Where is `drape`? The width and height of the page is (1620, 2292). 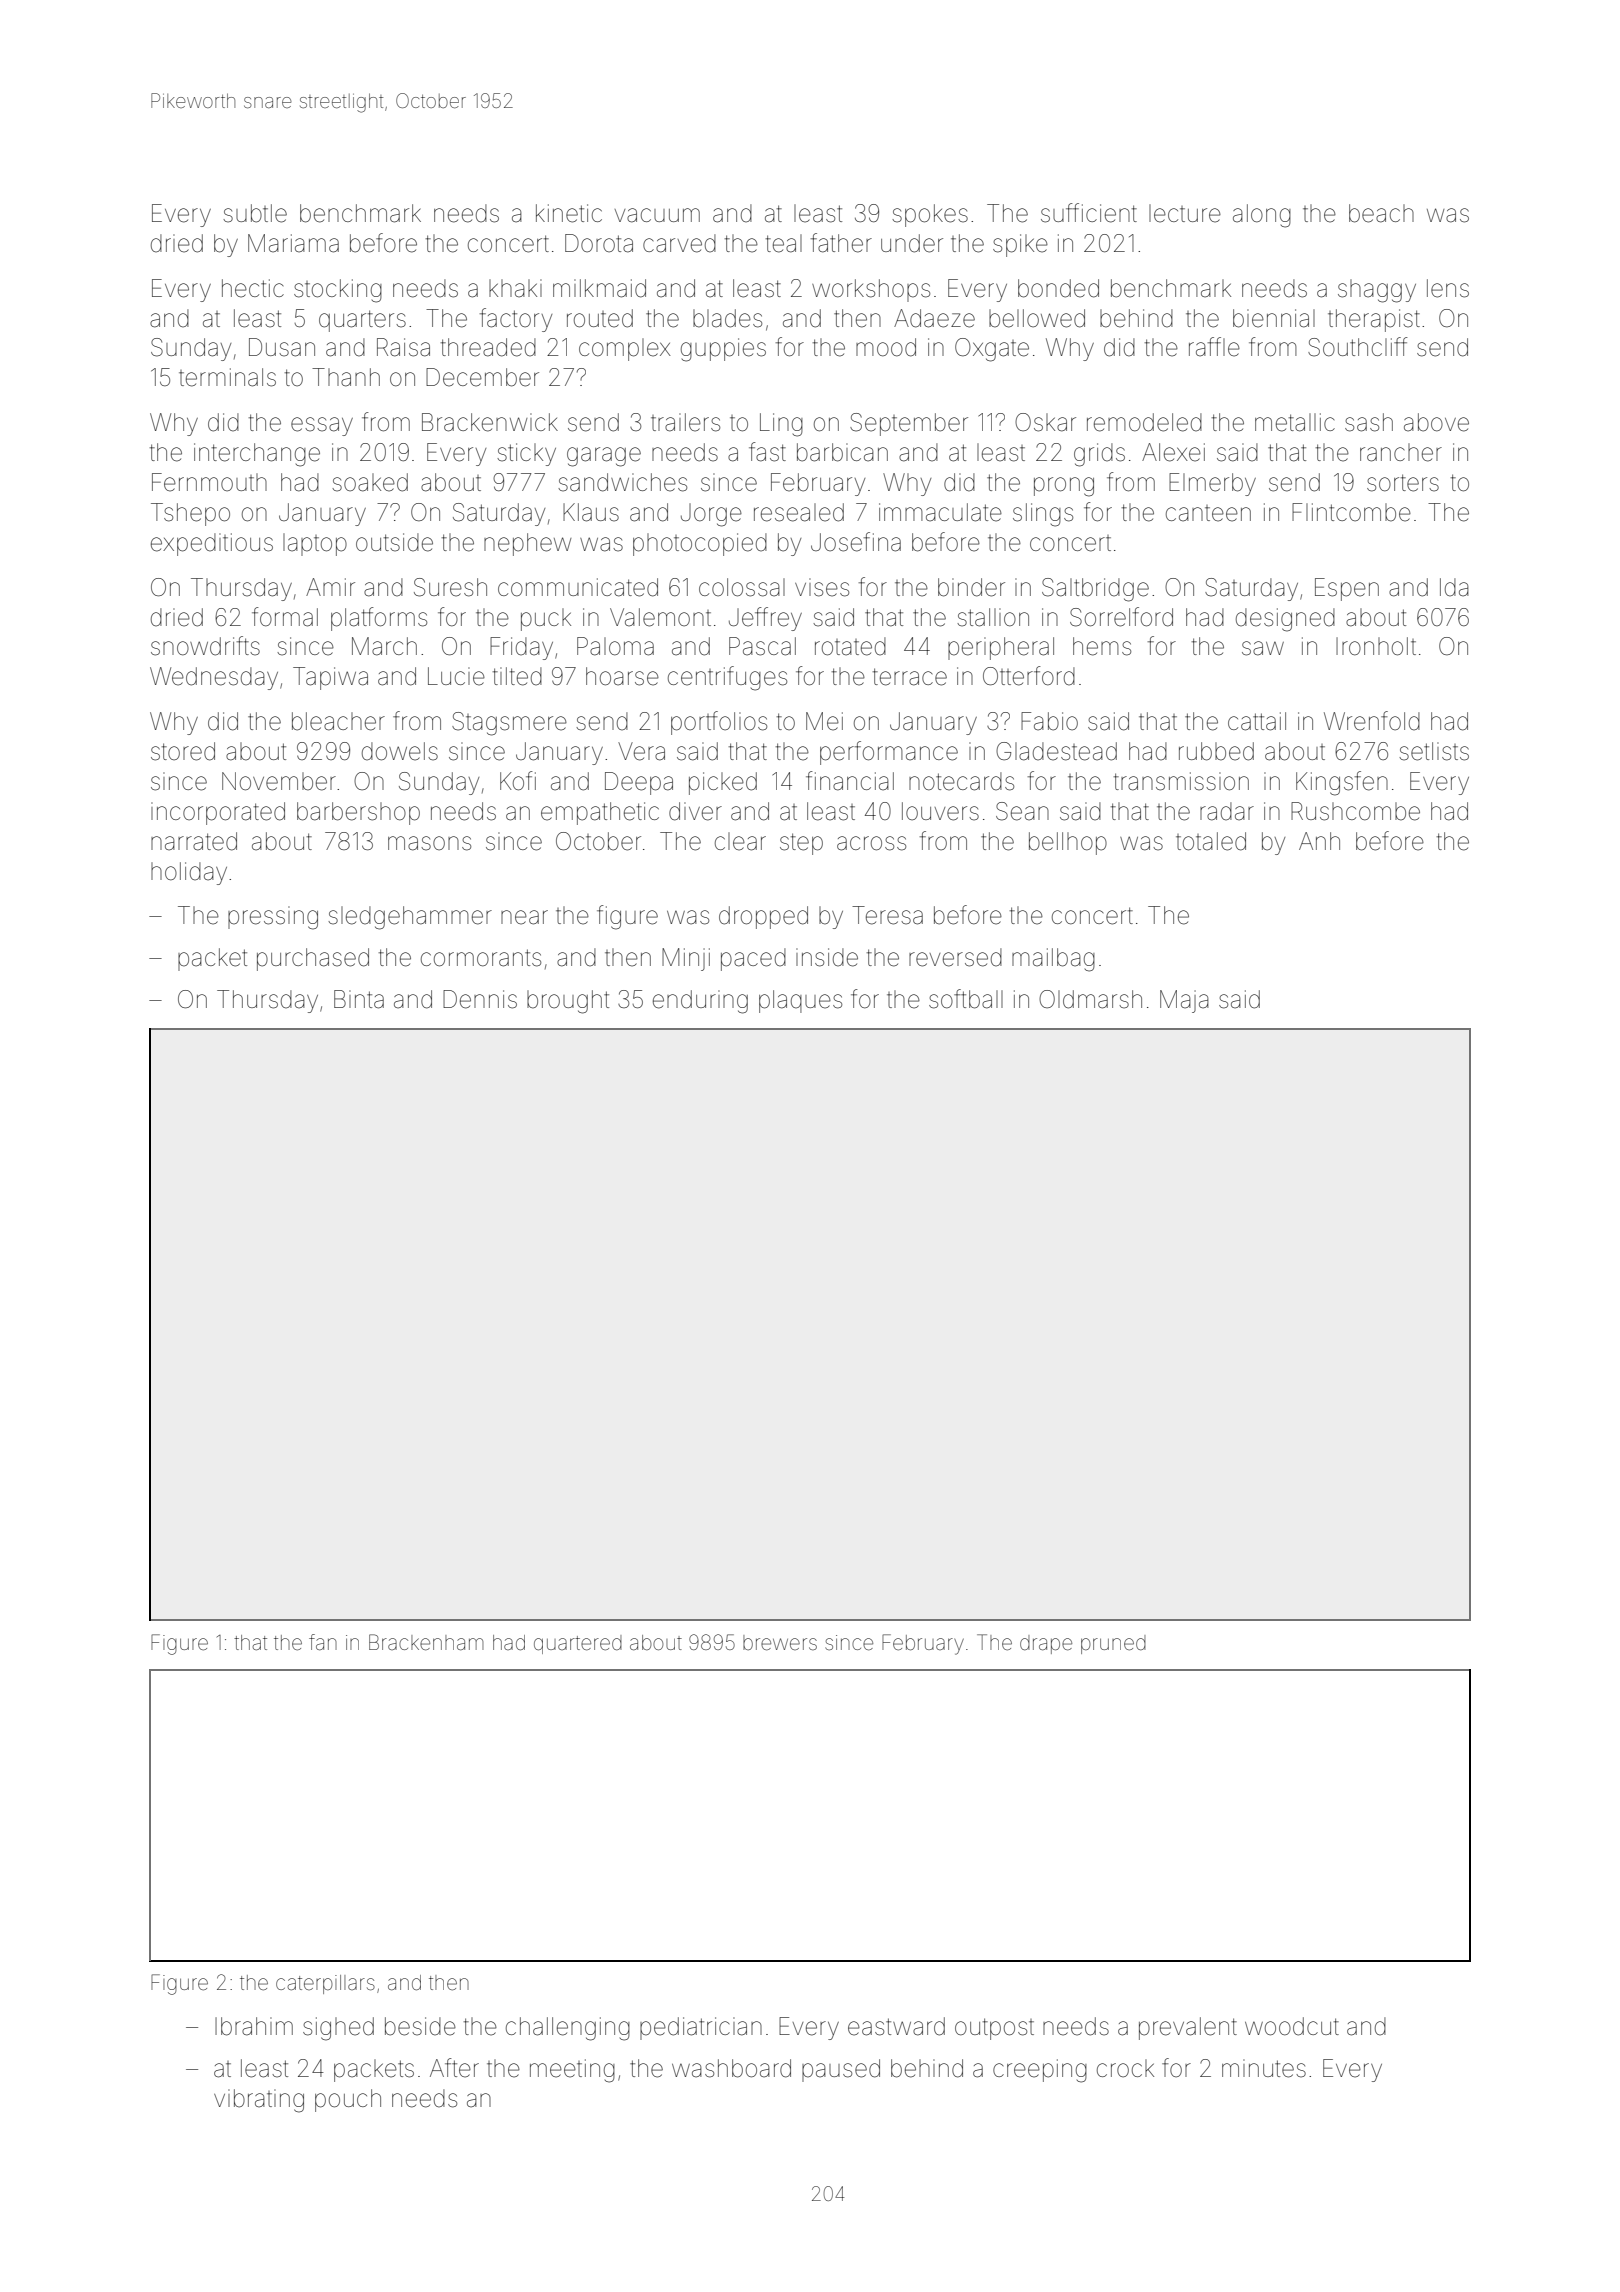 drape is located at coordinates (1046, 1644).
